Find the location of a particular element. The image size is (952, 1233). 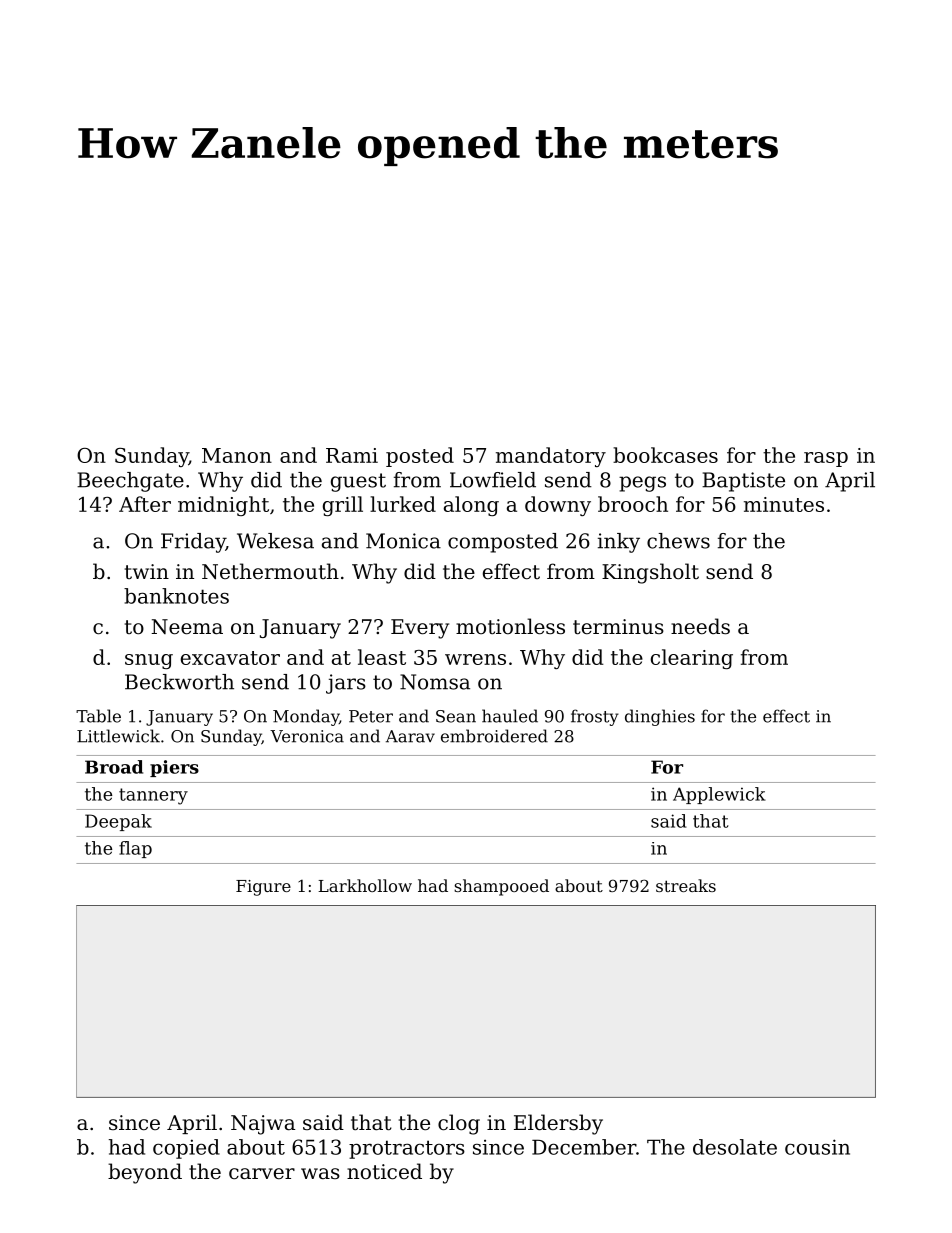

Larkhollow is located at coordinates (365, 885).
